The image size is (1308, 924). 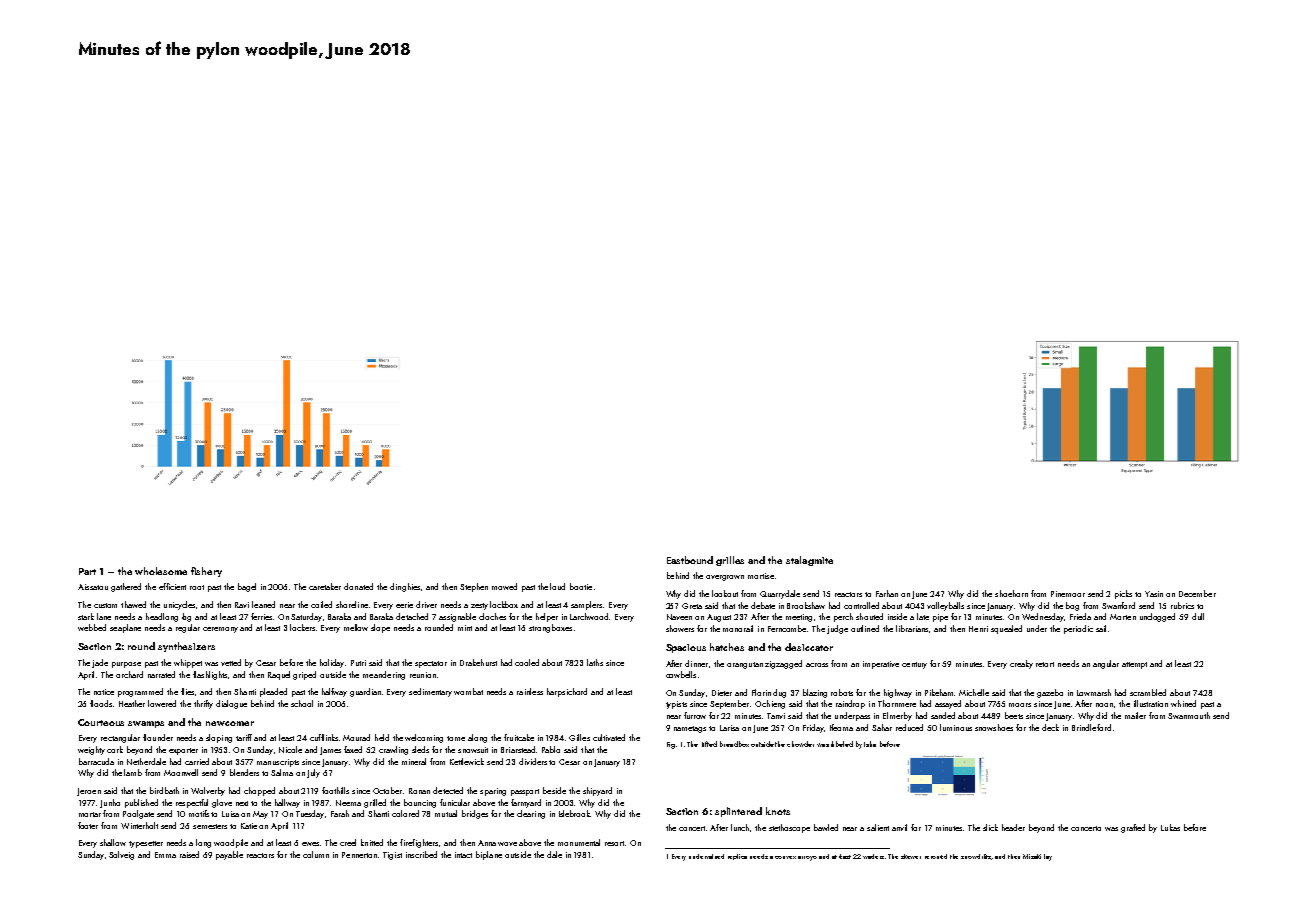 I want to click on fishery, so click(x=206, y=572).
